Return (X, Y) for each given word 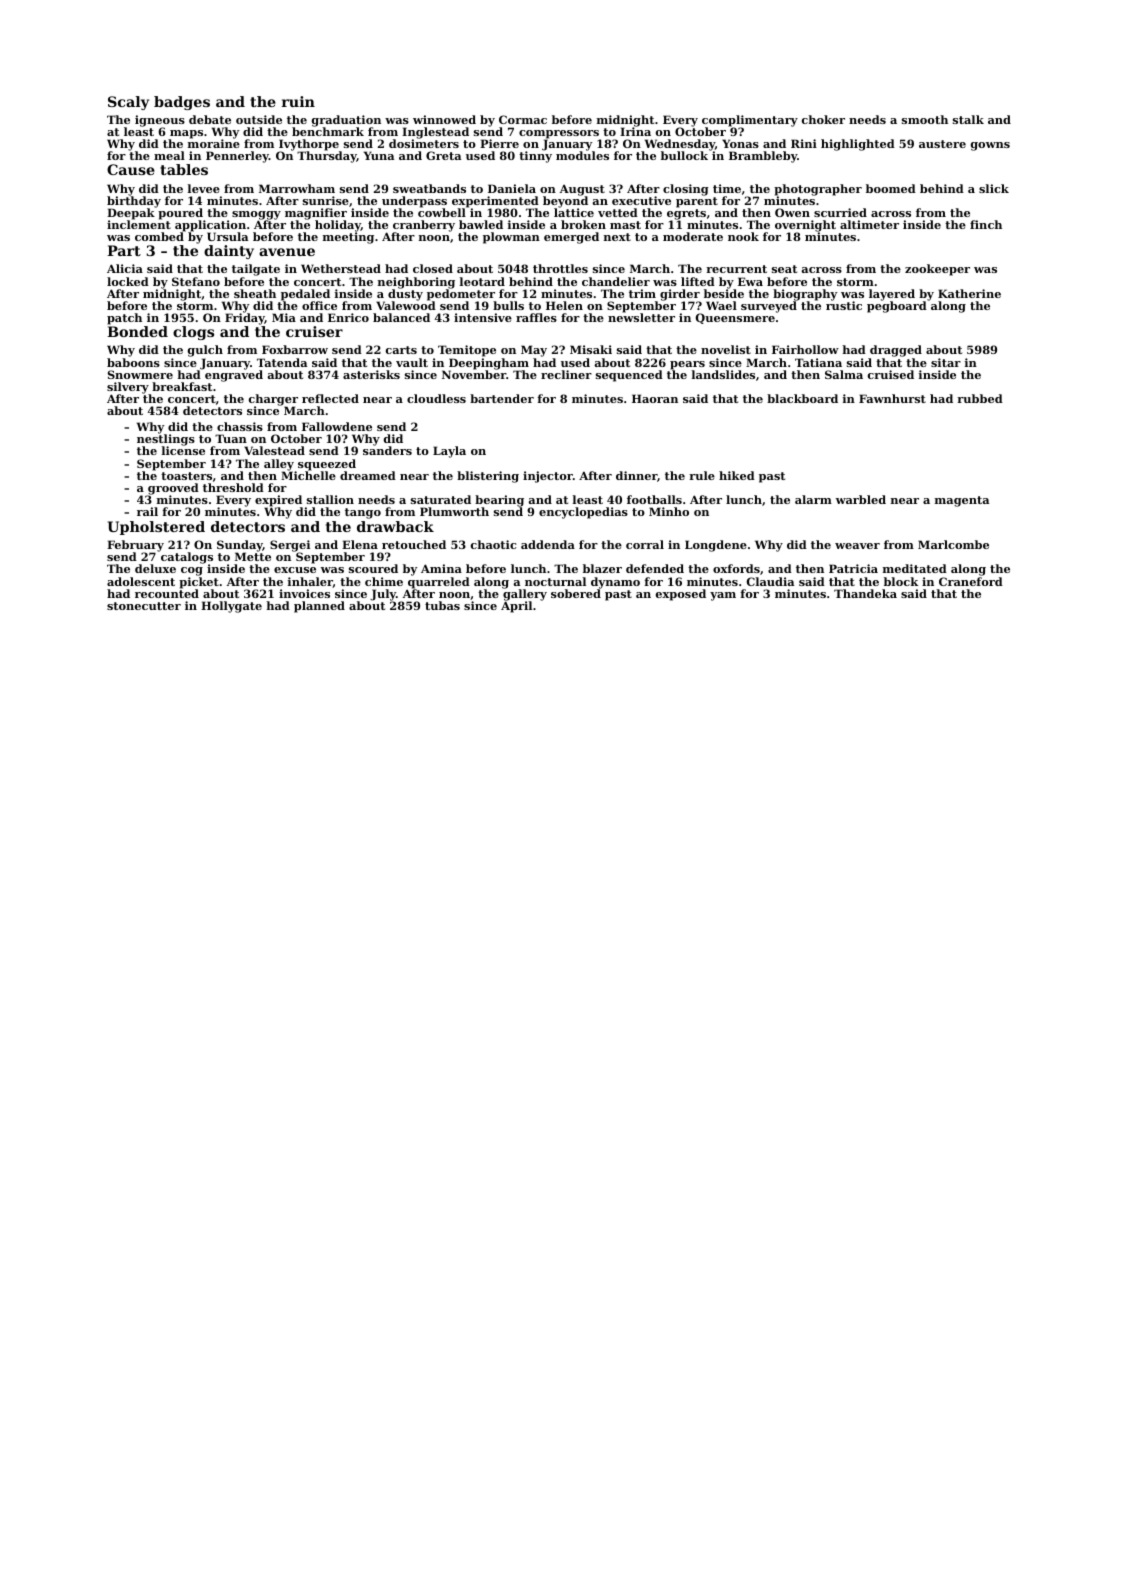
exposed (681, 595)
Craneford (971, 581)
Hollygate (231, 607)
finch (986, 224)
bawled (481, 224)
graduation (346, 121)
